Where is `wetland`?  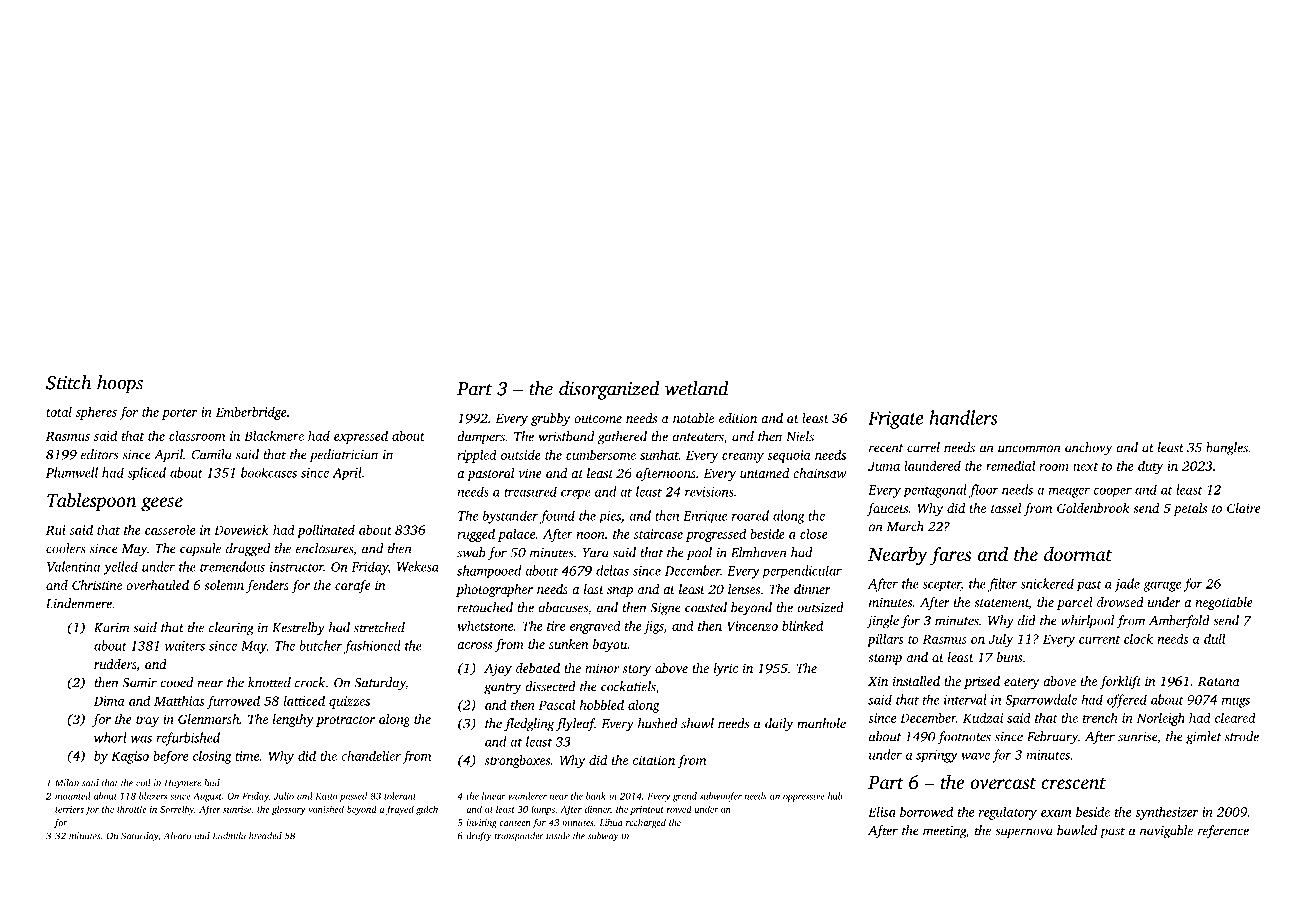 wetland is located at coordinates (696, 388).
